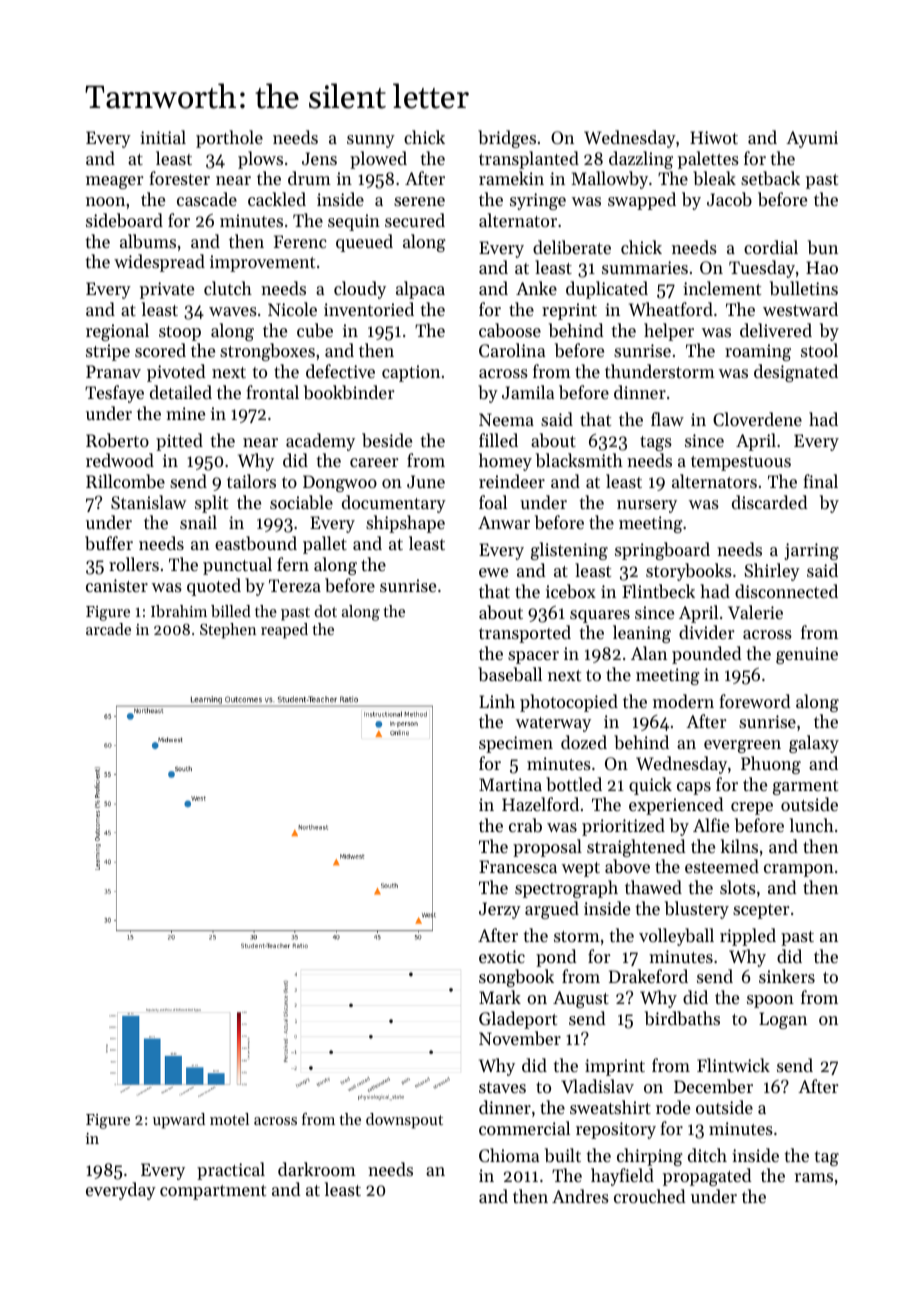 Image resolution: width=924 pixels, height=1308 pixels. I want to click on Jerzy, so click(500, 910).
